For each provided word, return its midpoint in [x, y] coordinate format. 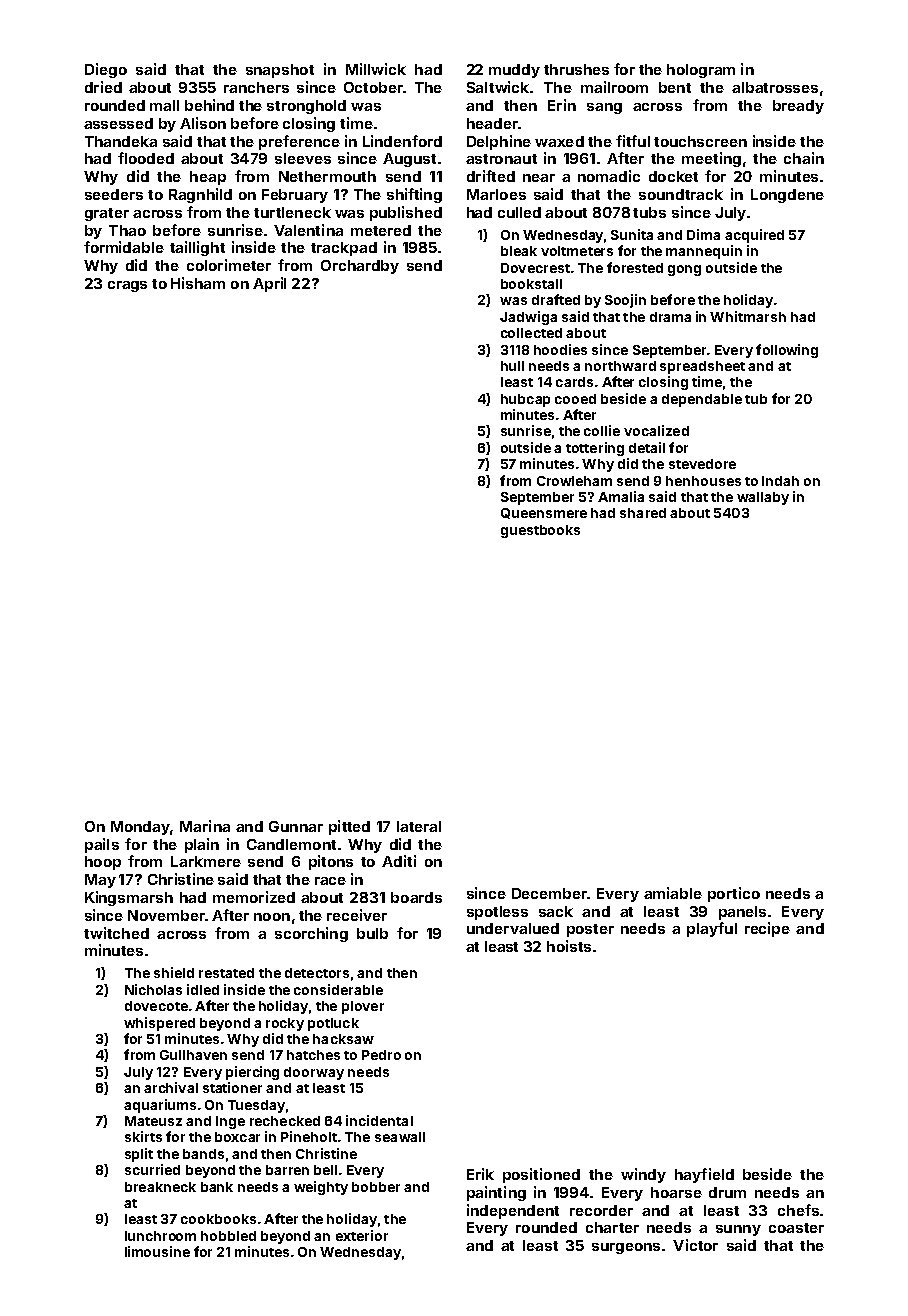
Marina [205, 826]
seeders [114, 194]
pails [102, 845]
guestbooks [540, 531]
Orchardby [360, 267]
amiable [673, 893]
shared [643, 513]
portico [734, 894]
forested [635, 267]
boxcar [237, 1137]
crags [127, 286]
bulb [372, 933]
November [166, 915]
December [549, 893]
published [406, 213]
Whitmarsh [748, 316]
